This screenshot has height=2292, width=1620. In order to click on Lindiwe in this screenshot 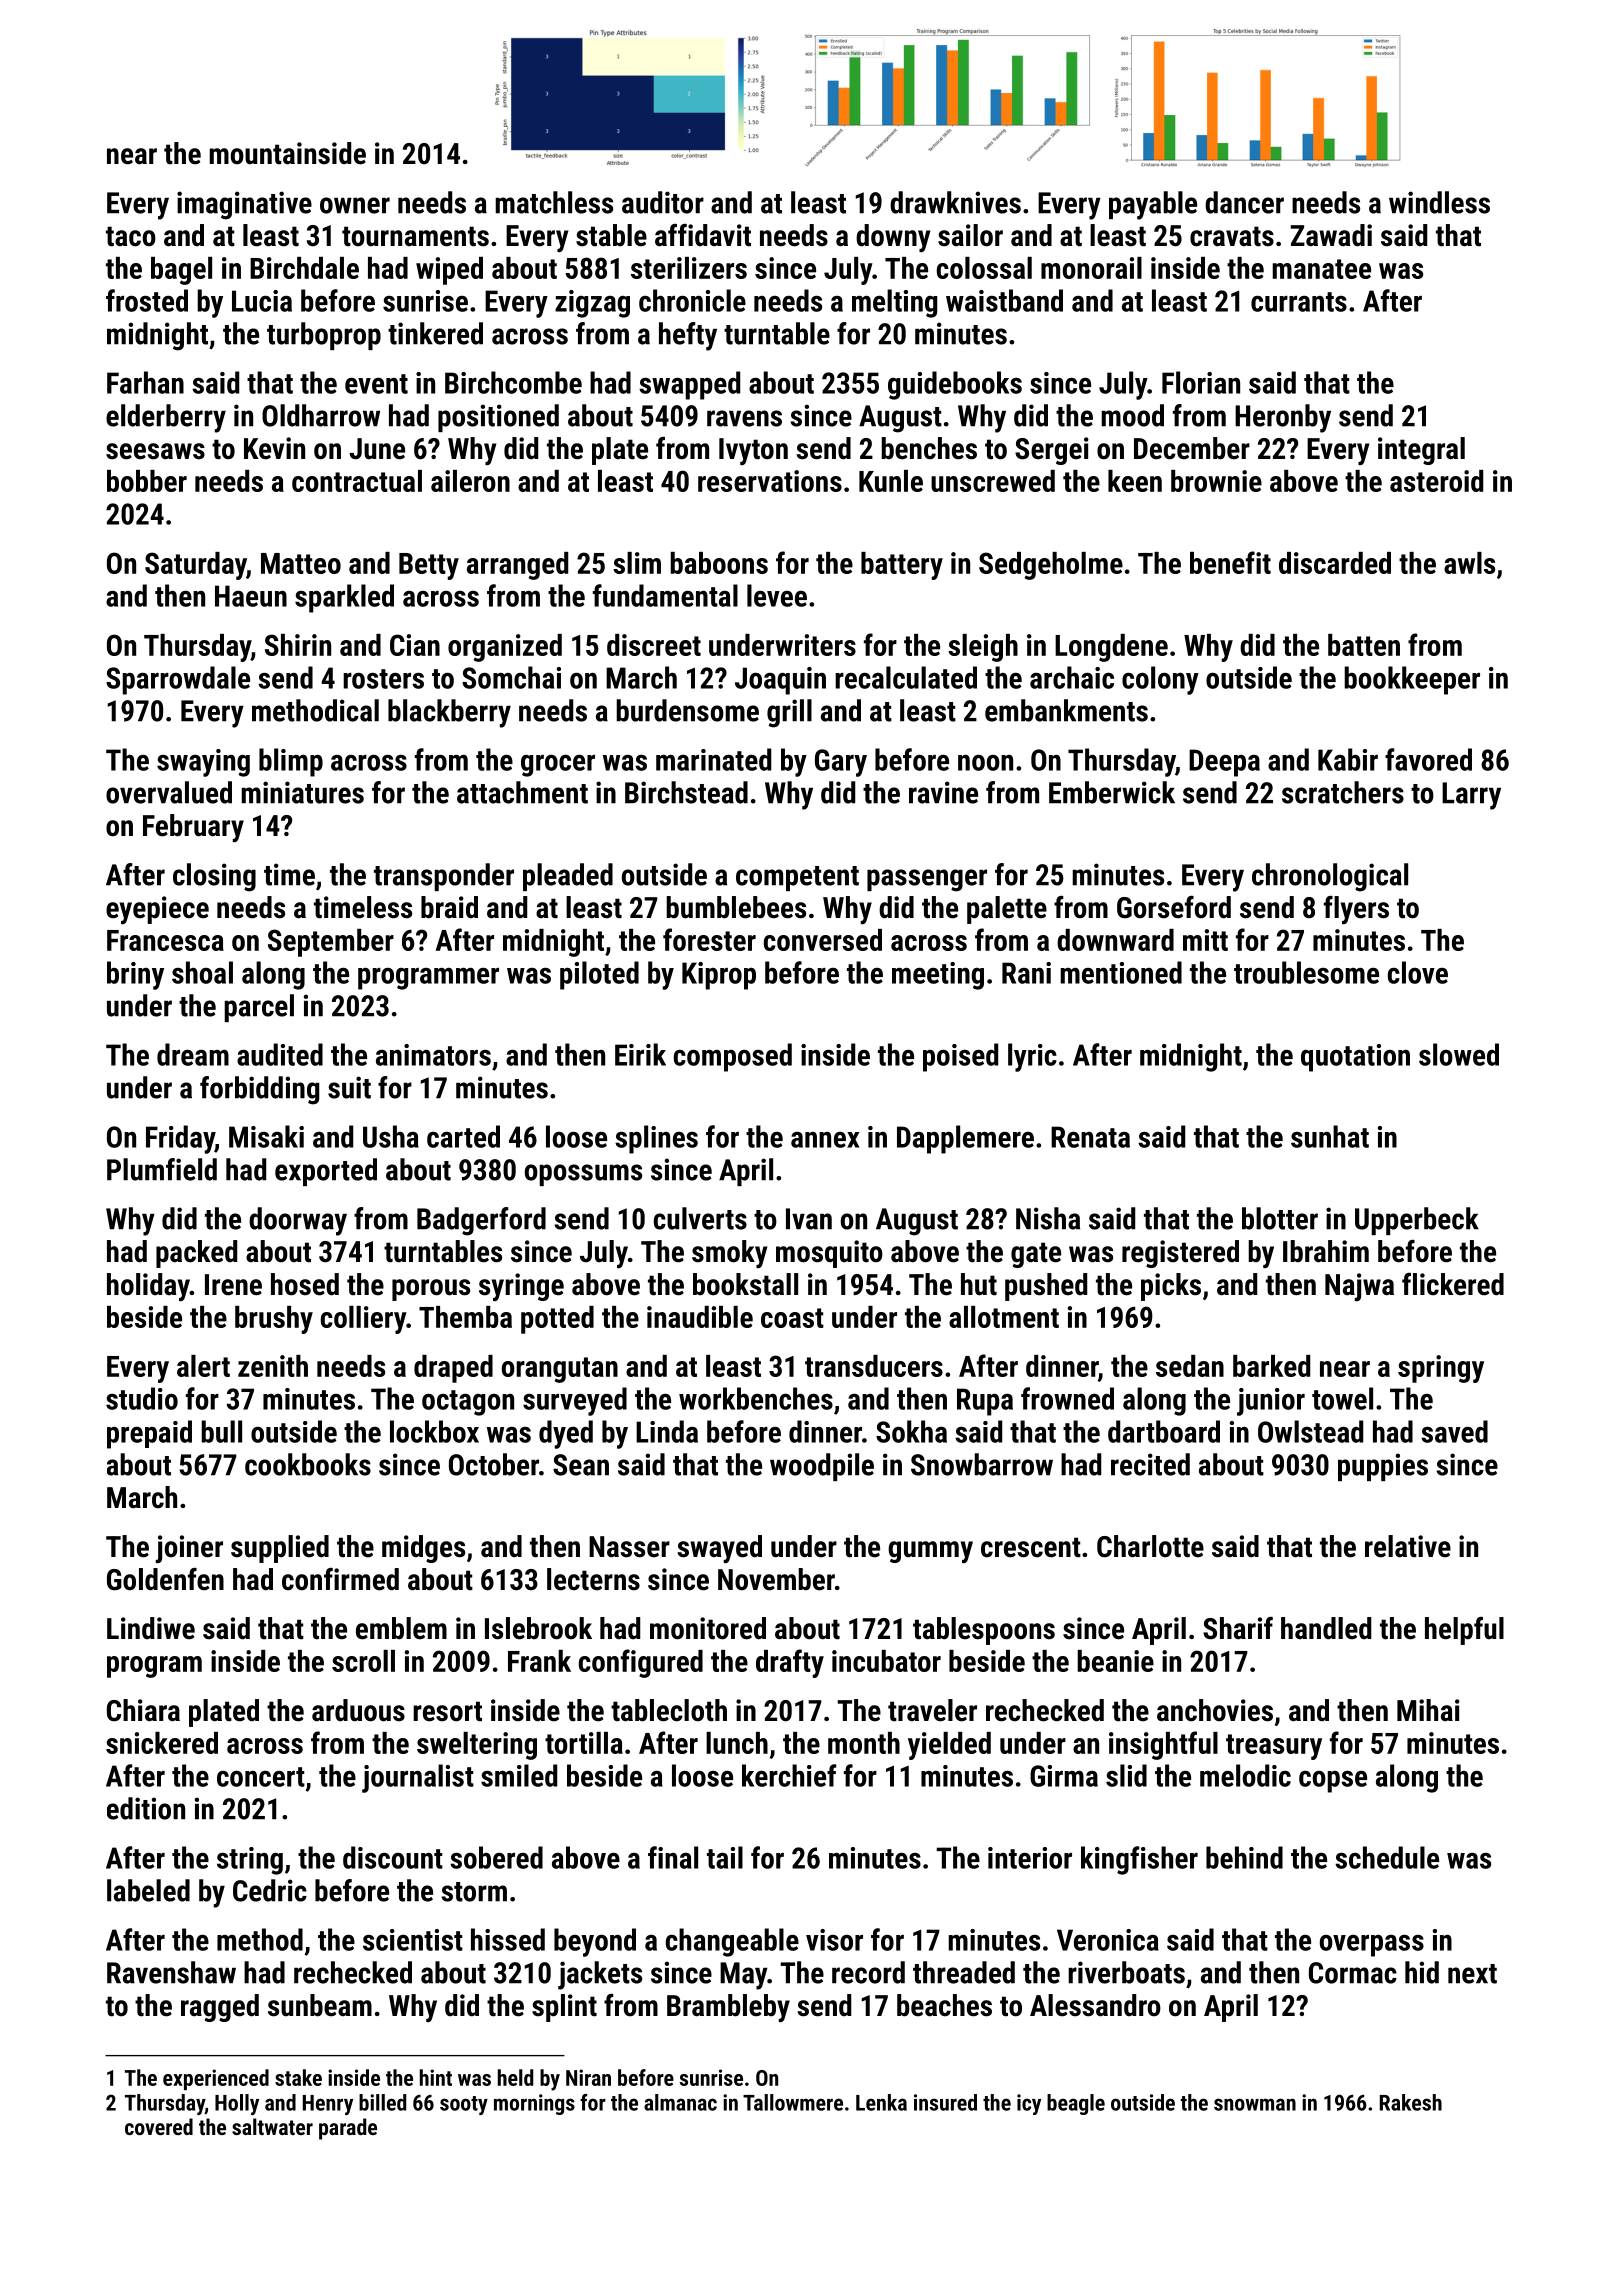, I will do `click(151, 1628)`.
